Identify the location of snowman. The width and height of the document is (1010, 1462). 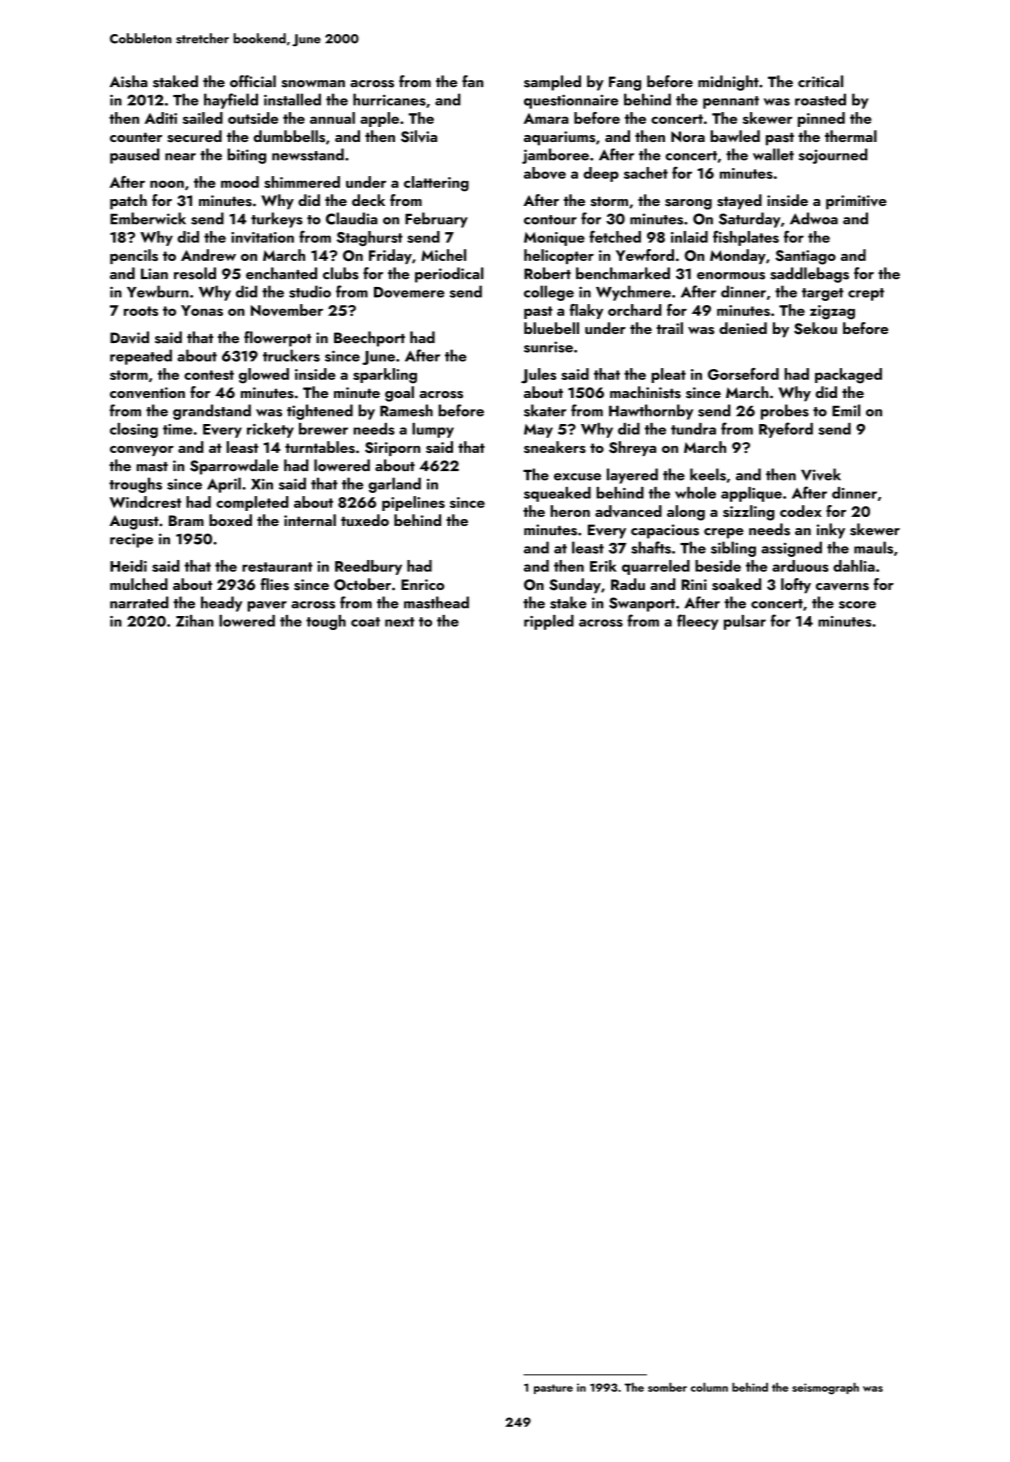
(313, 84).
